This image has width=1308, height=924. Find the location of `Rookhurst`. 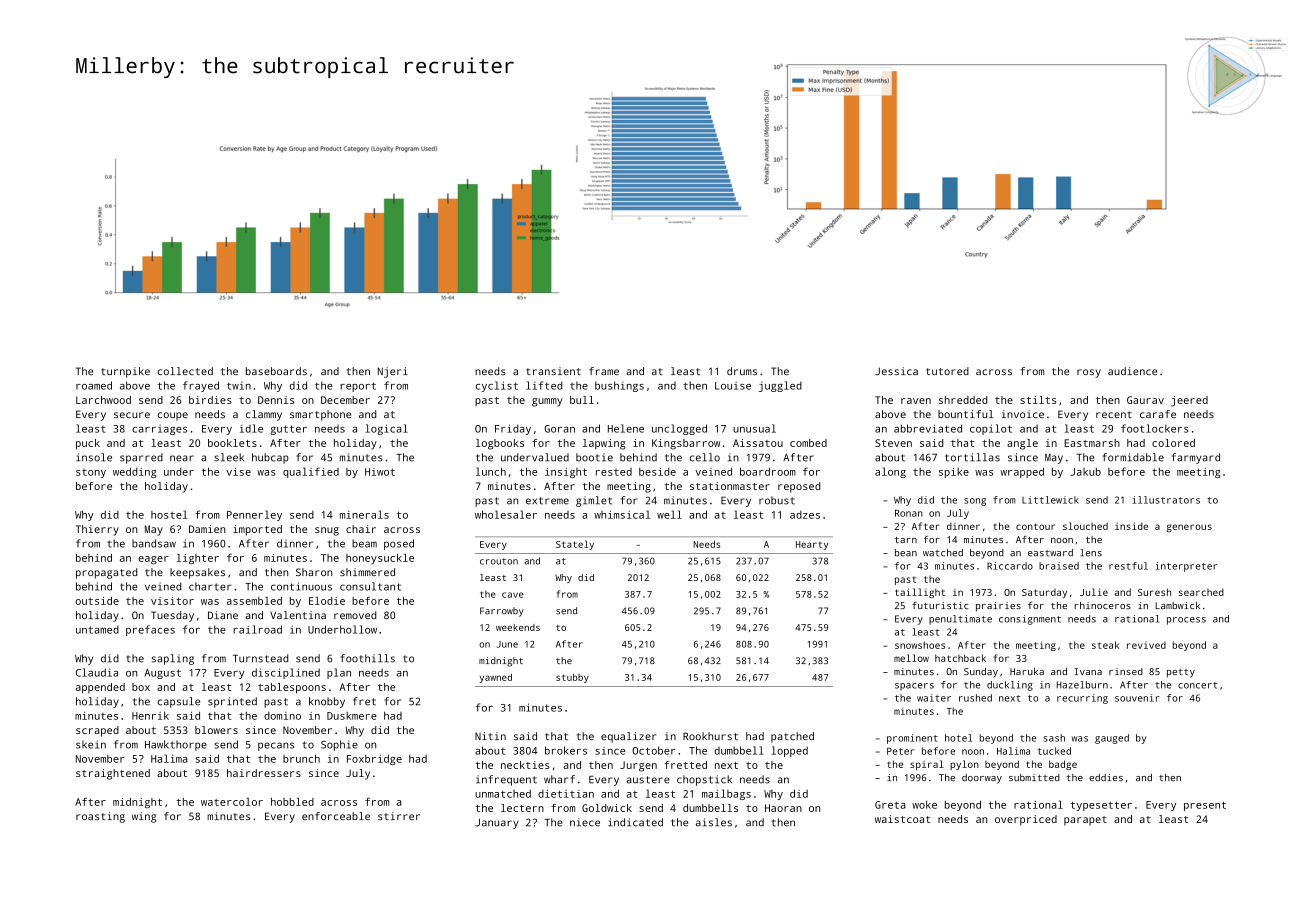

Rookhurst is located at coordinates (710, 736).
